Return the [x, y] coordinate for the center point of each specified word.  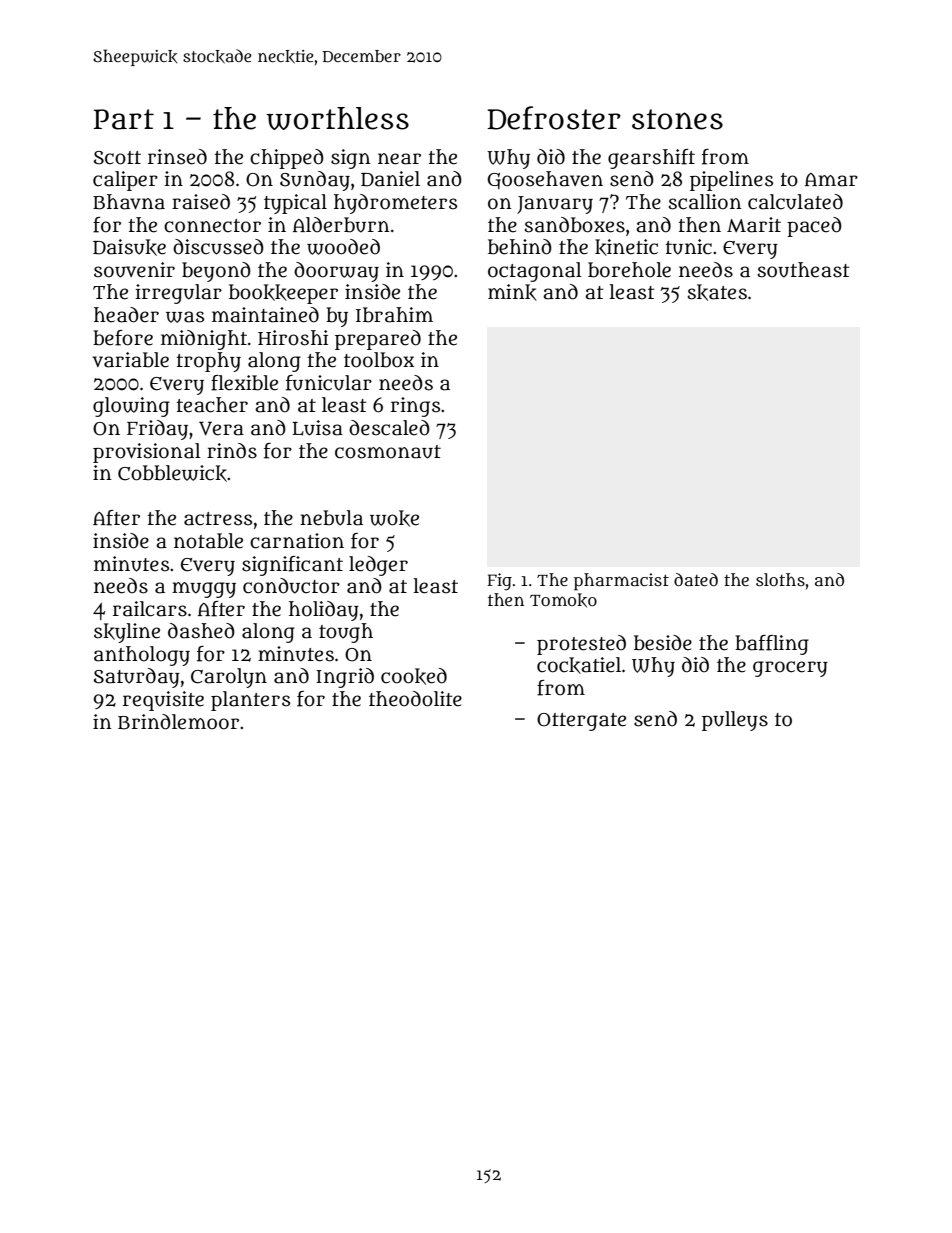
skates [717, 292]
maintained [265, 315]
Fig [499, 581]
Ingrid [345, 678]
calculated [795, 202]
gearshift [651, 159]
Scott [117, 158]
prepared [378, 340]
